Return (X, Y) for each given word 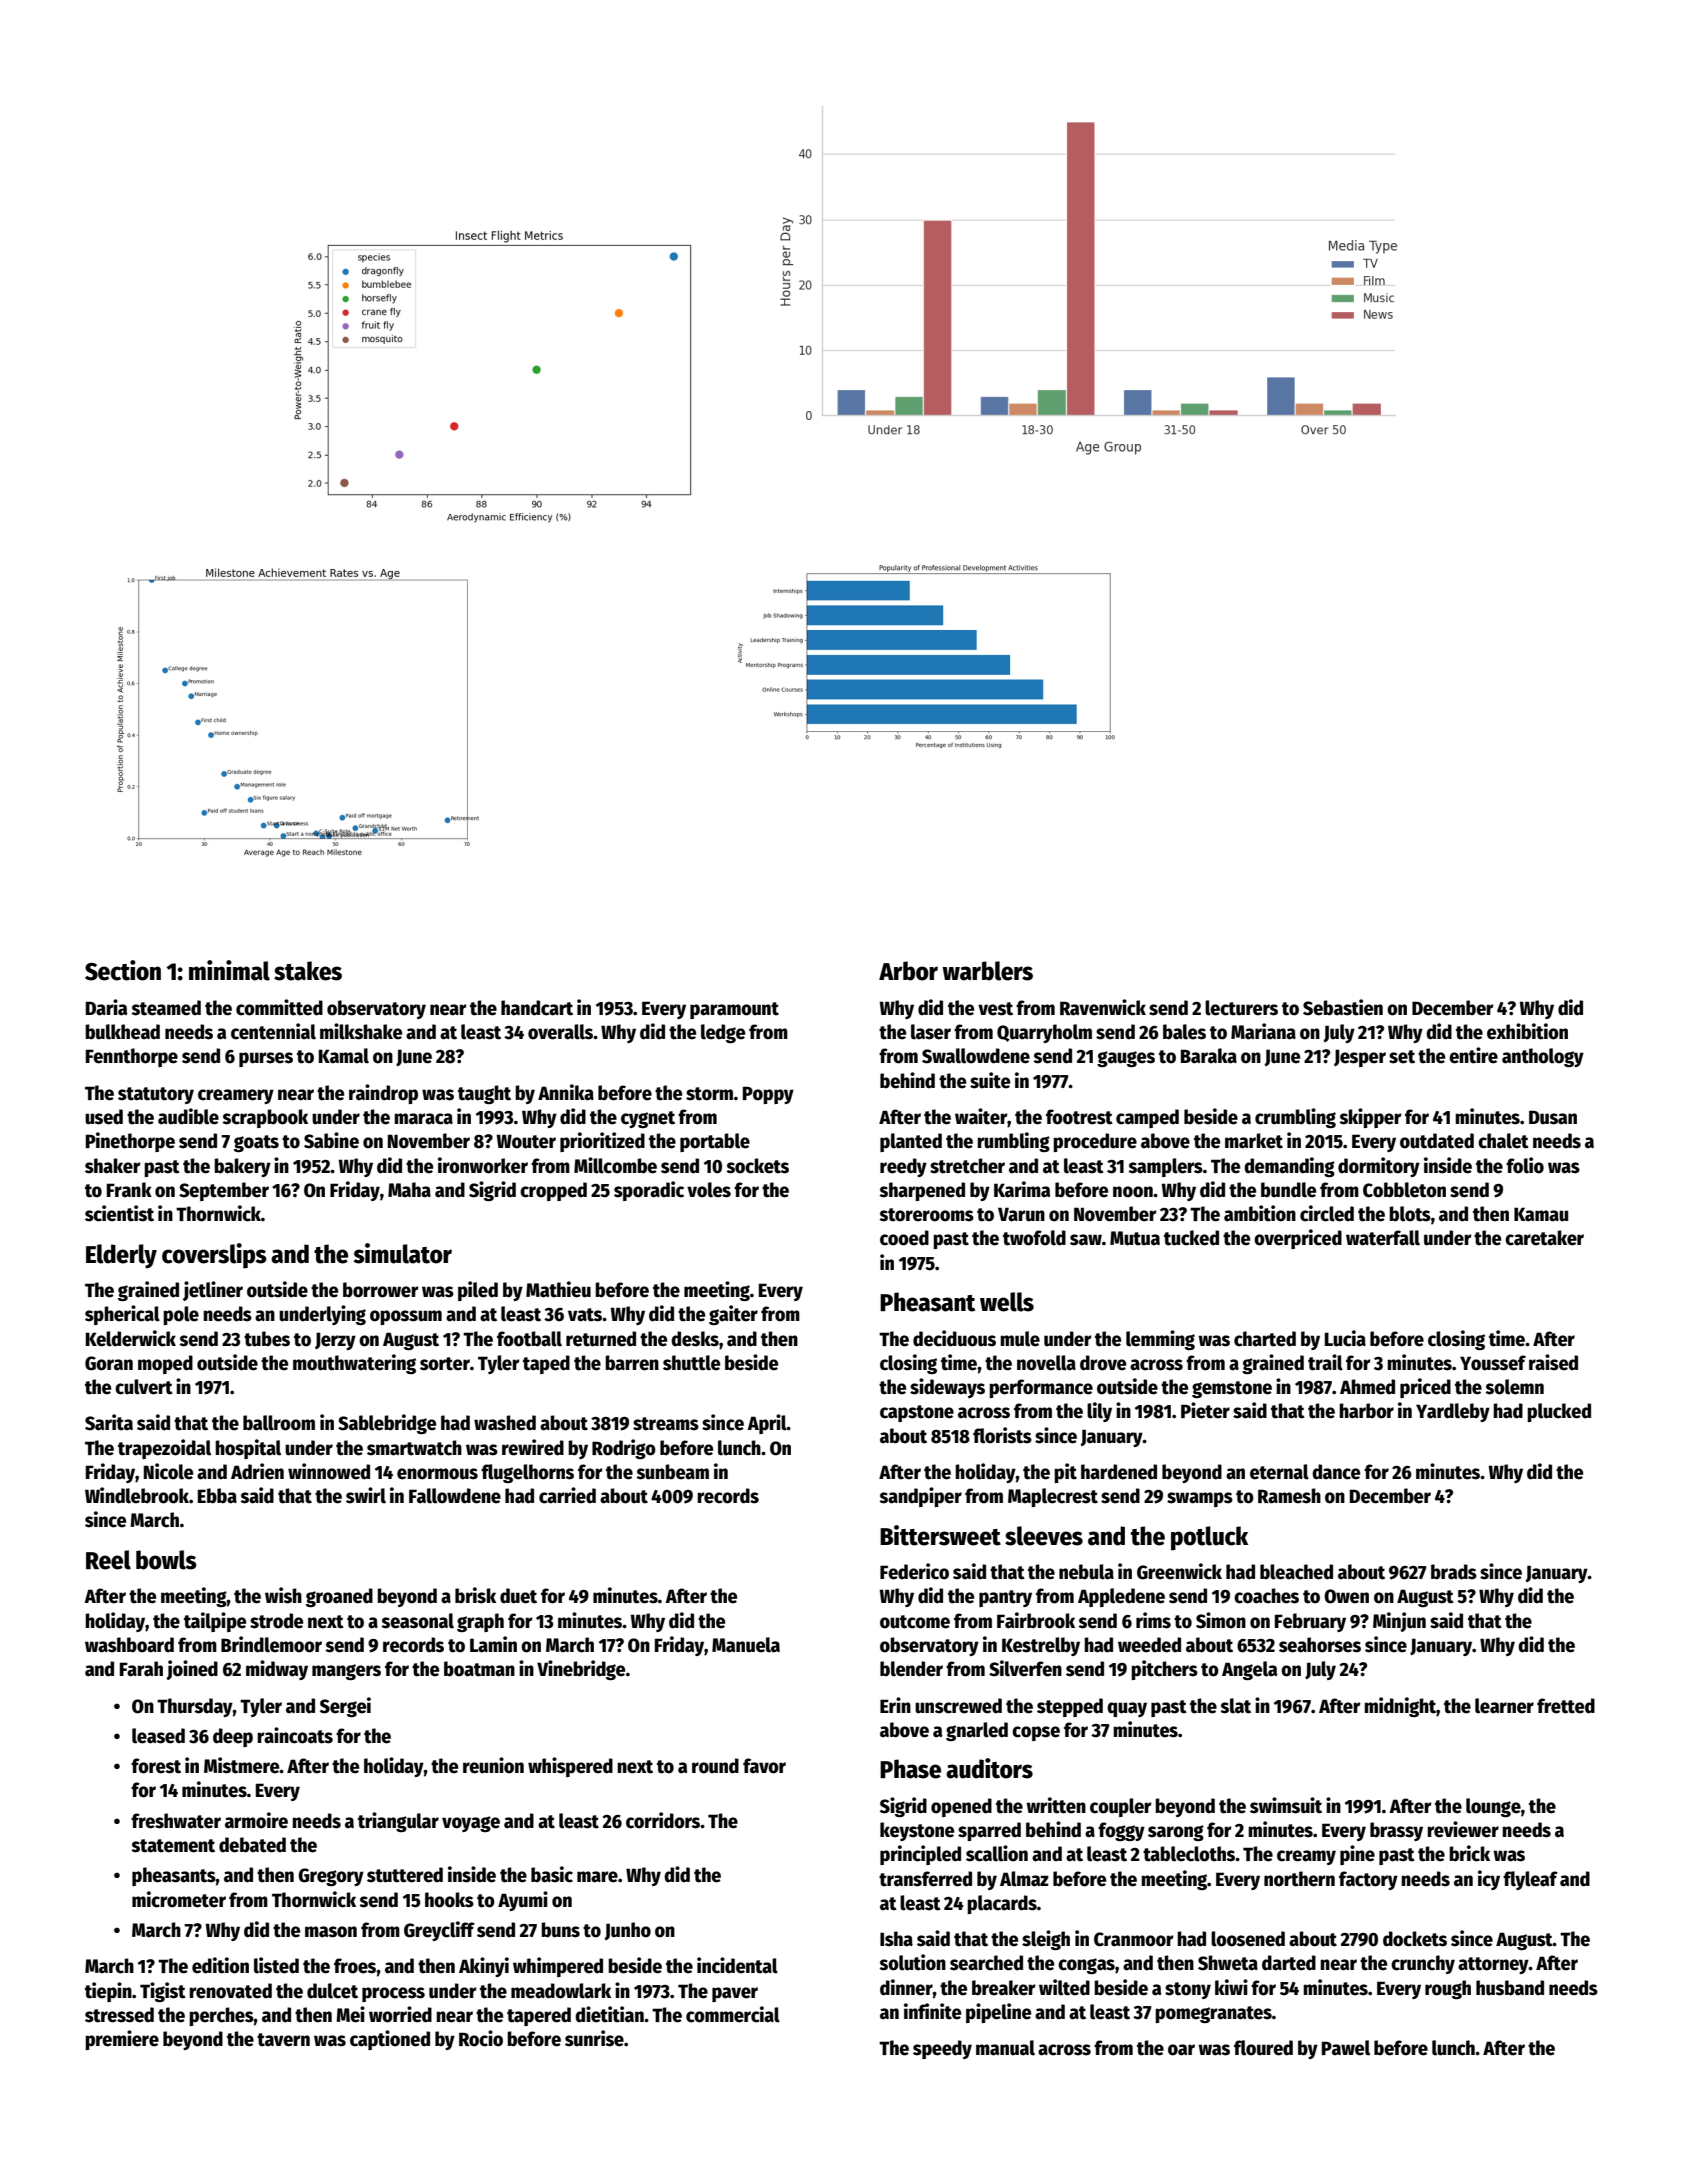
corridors (663, 1820)
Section (123, 970)
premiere (122, 2040)
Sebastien (1343, 1007)
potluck (1209, 1538)
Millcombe (615, 1165)
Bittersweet (940, 1535)
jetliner (213, 1291)
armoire (256, 1820)
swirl (366, 1495)
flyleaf (1530, 1880)
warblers (987, 971)
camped (1147, 1118)
